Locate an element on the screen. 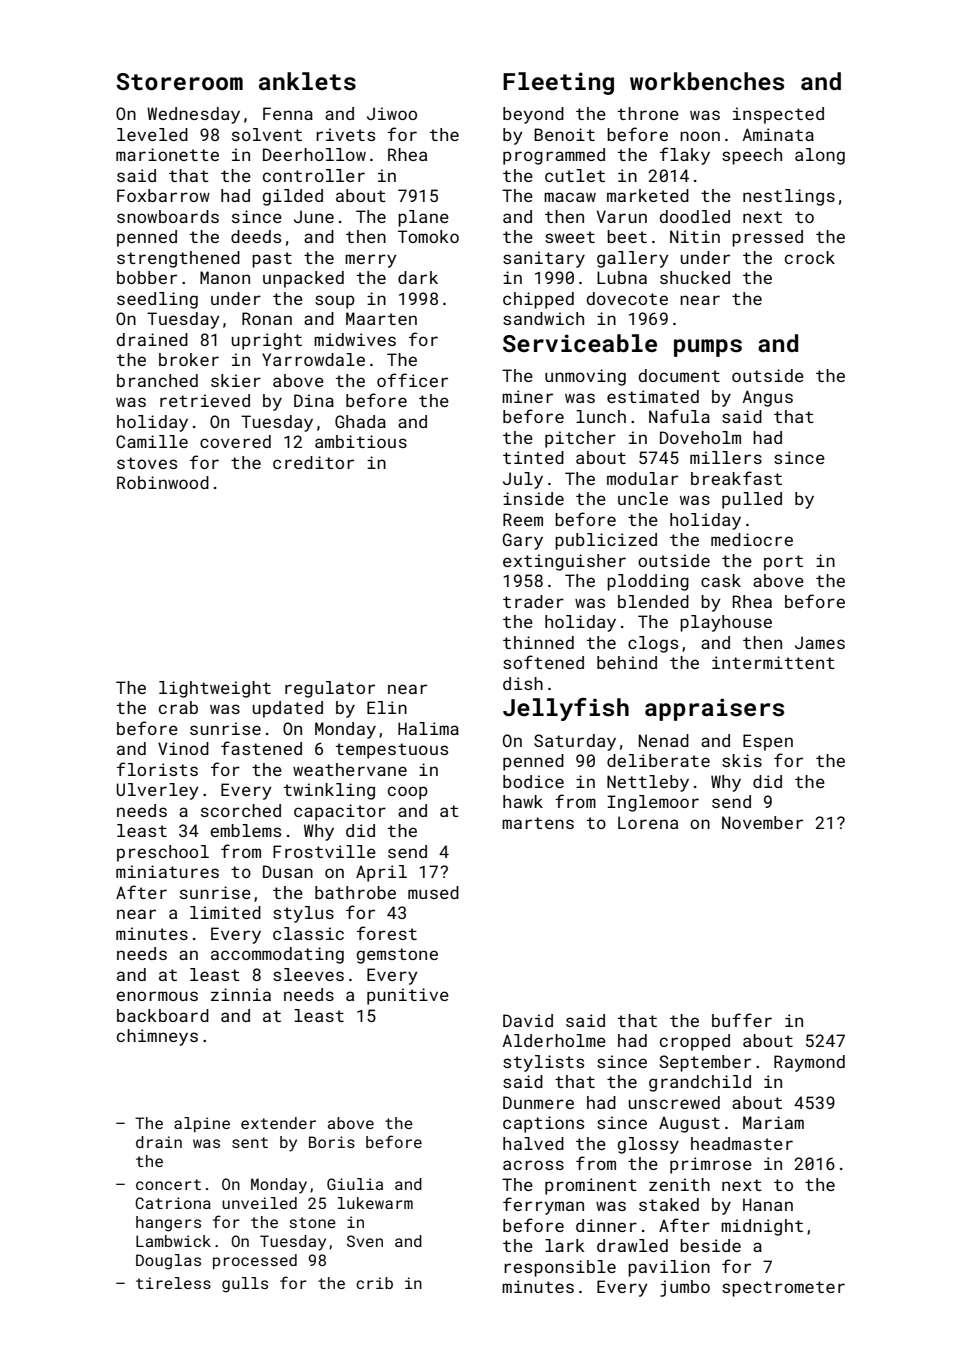  workbenches is located at coordinates (707, 81).
